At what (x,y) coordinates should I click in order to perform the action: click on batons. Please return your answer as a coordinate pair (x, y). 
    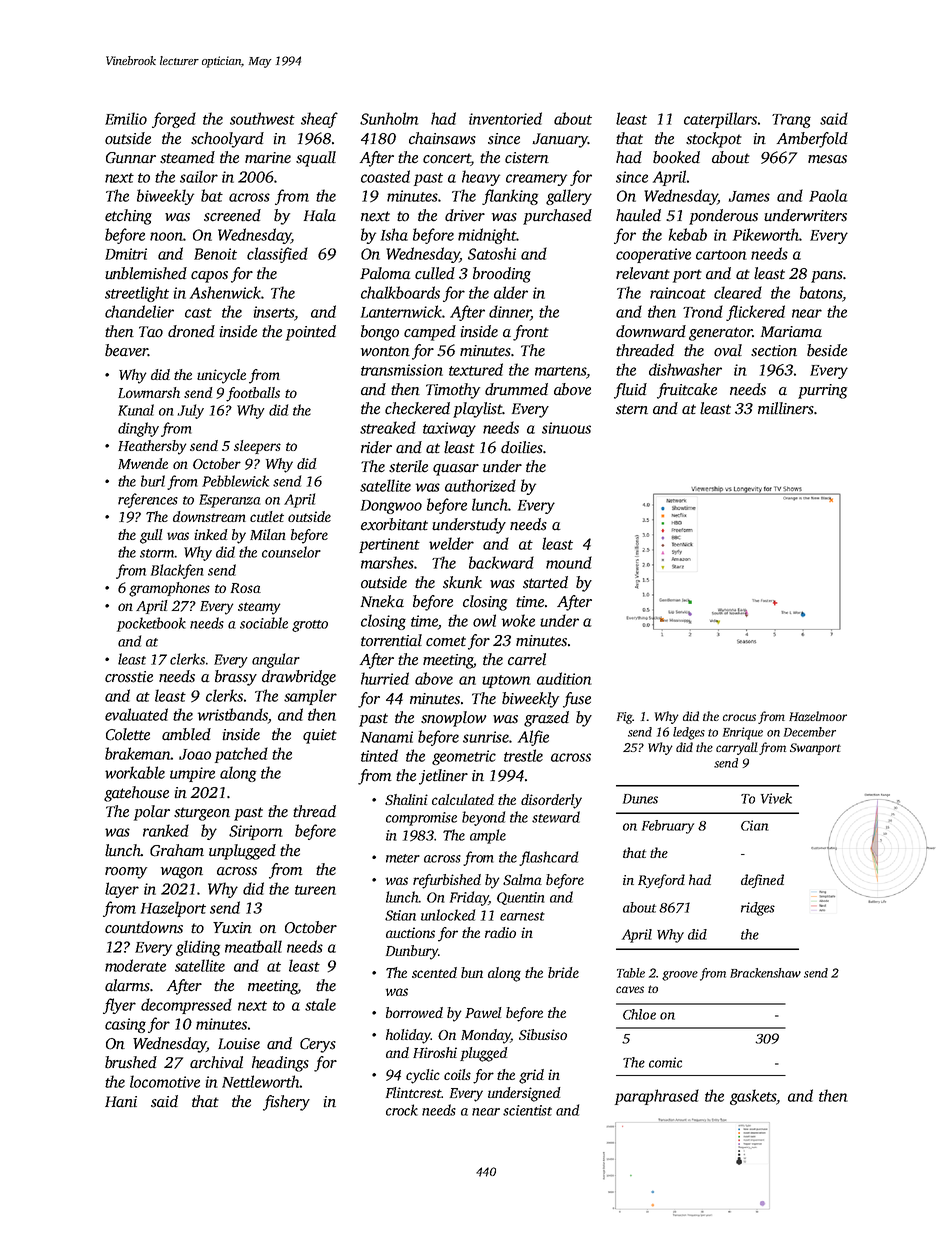
    Looking at the image, I should click on (821, 292).
